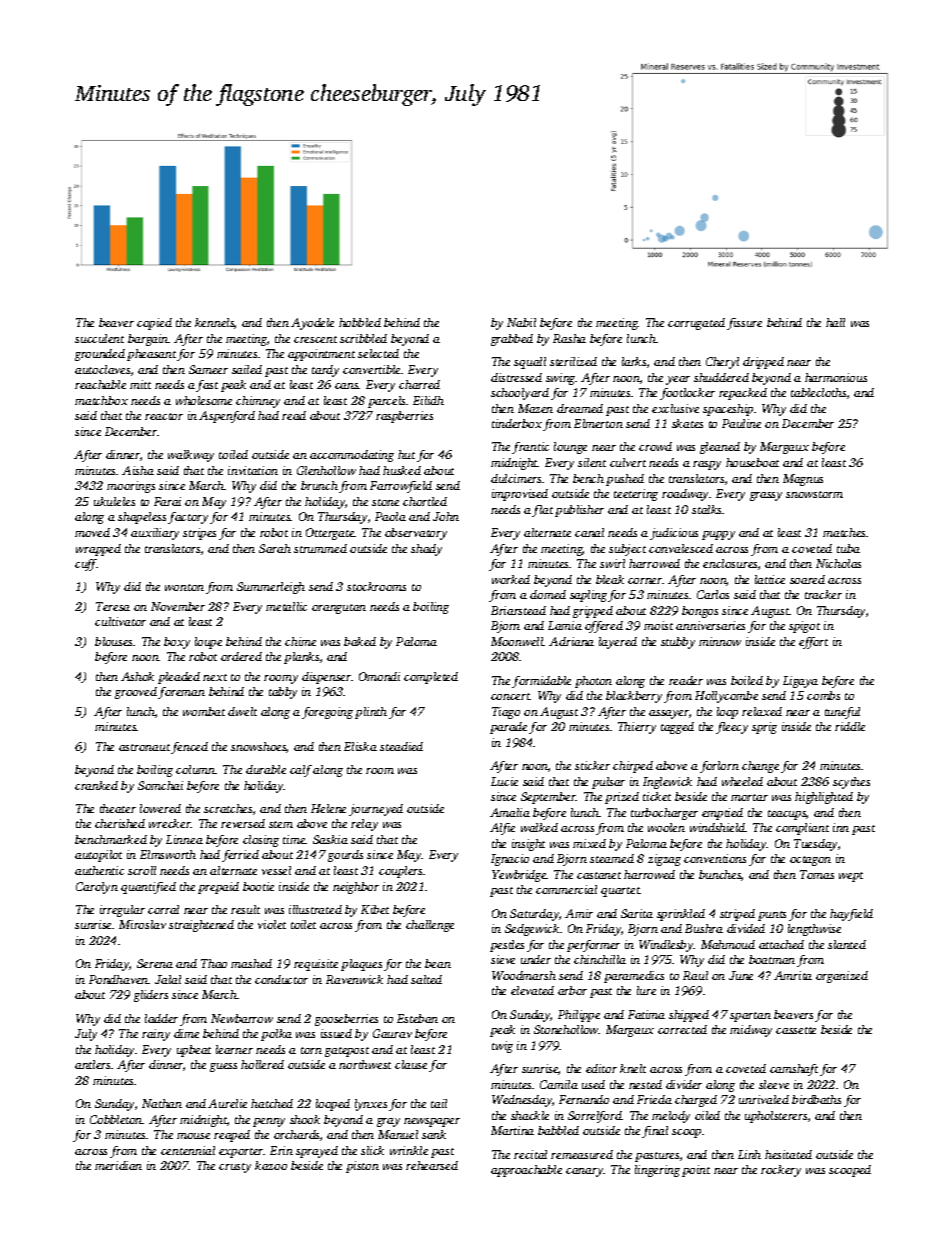 This screenshot has width=952, height=1233. What do you see at coordinates (271, 1165) in the screenshot?
I see `kazoo` at bounding box center [271, 1165].
